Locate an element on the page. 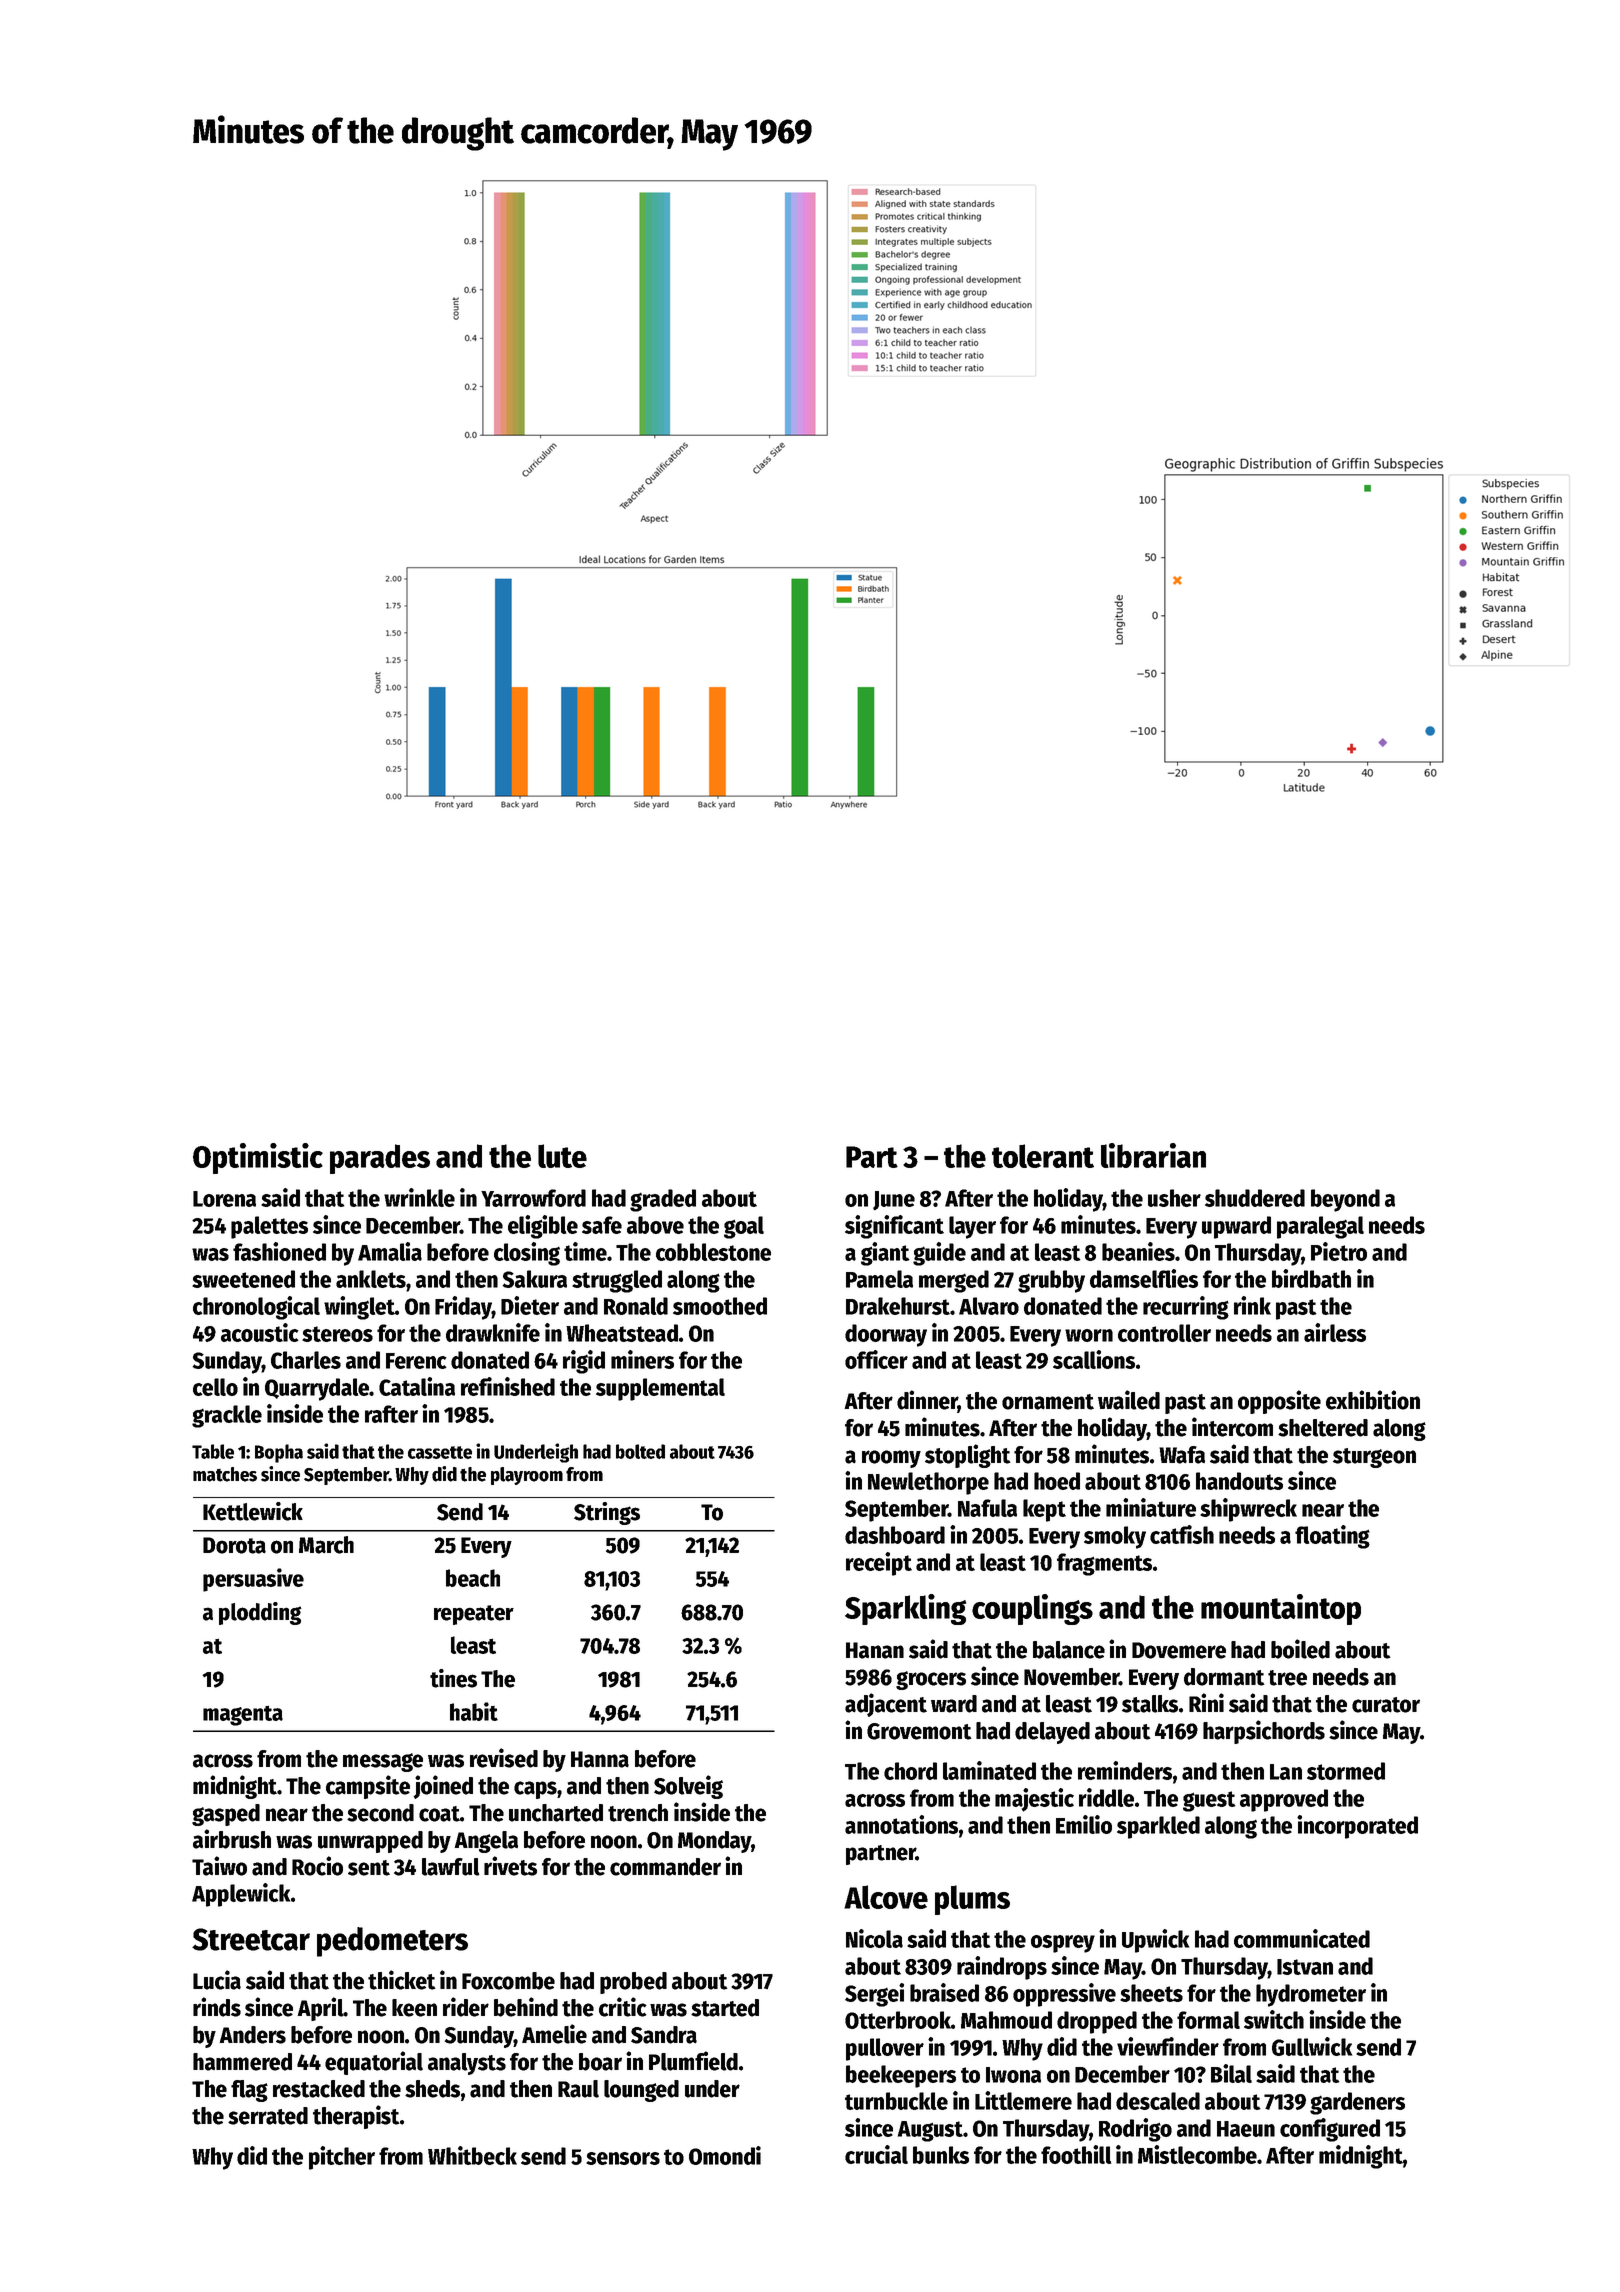 The image size is (1620, 2292). Pietro is located at coordinates (1339, 1251).
